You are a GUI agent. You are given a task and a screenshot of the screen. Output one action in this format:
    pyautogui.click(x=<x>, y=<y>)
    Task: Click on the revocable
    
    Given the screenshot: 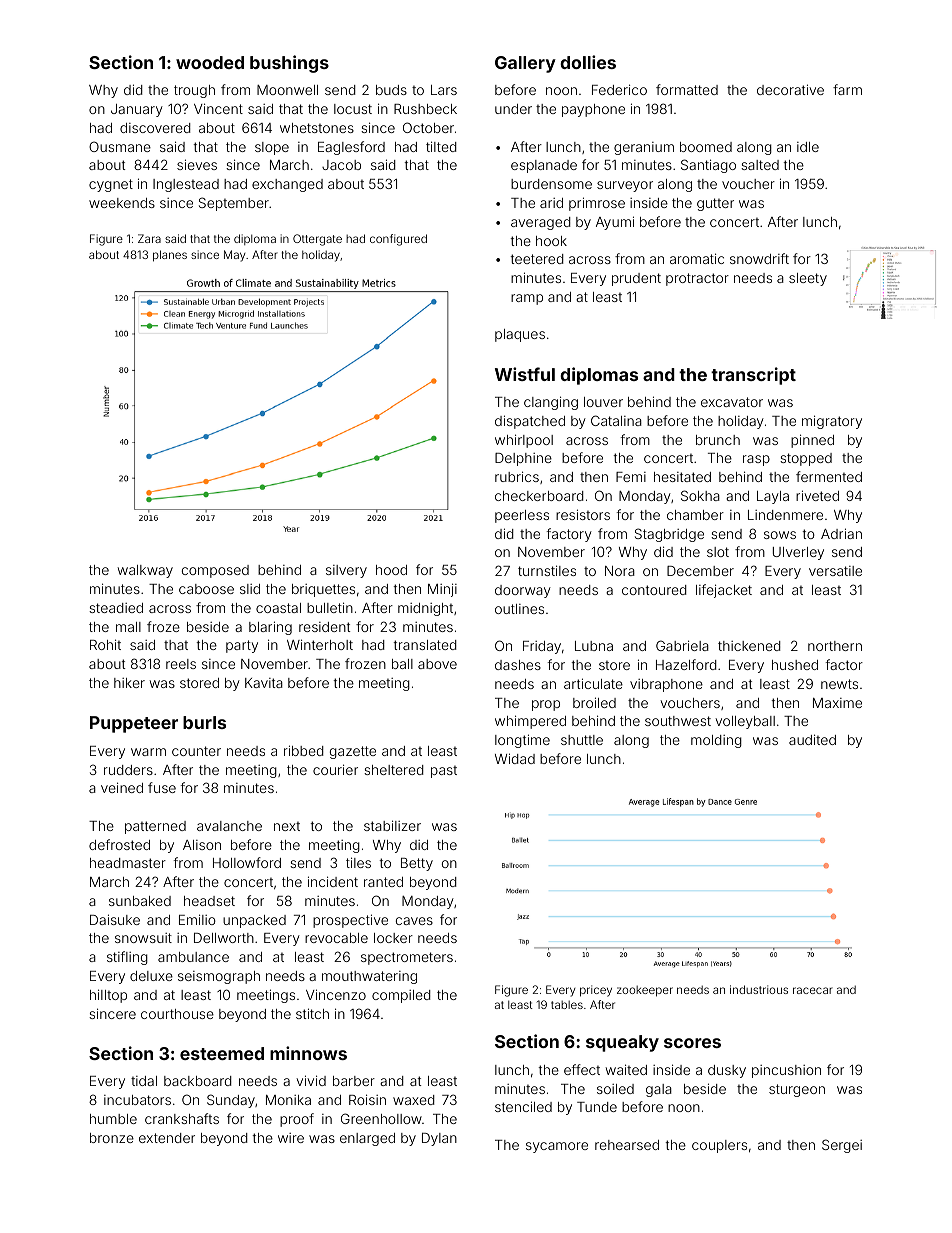 What is the action you would take?
    pyautogui.click(x=336, y=938)
